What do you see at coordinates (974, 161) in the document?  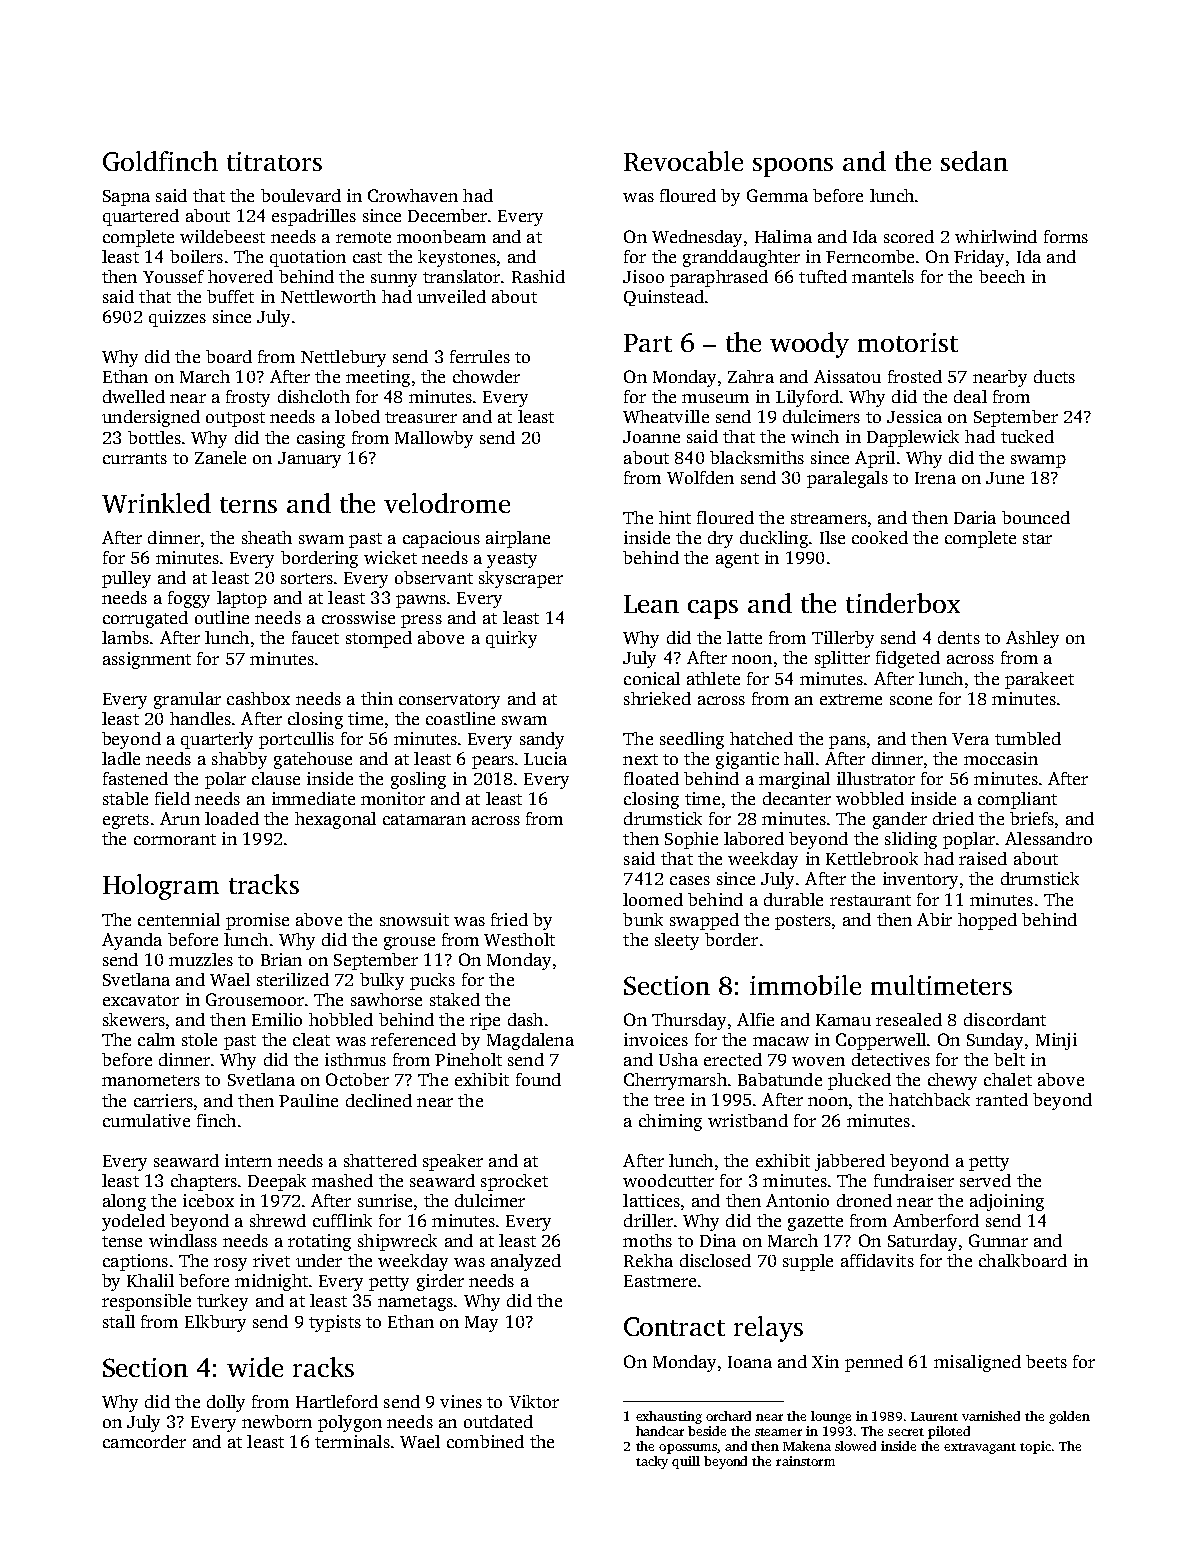 I see `sedan` at bounding box center [974, 161].
